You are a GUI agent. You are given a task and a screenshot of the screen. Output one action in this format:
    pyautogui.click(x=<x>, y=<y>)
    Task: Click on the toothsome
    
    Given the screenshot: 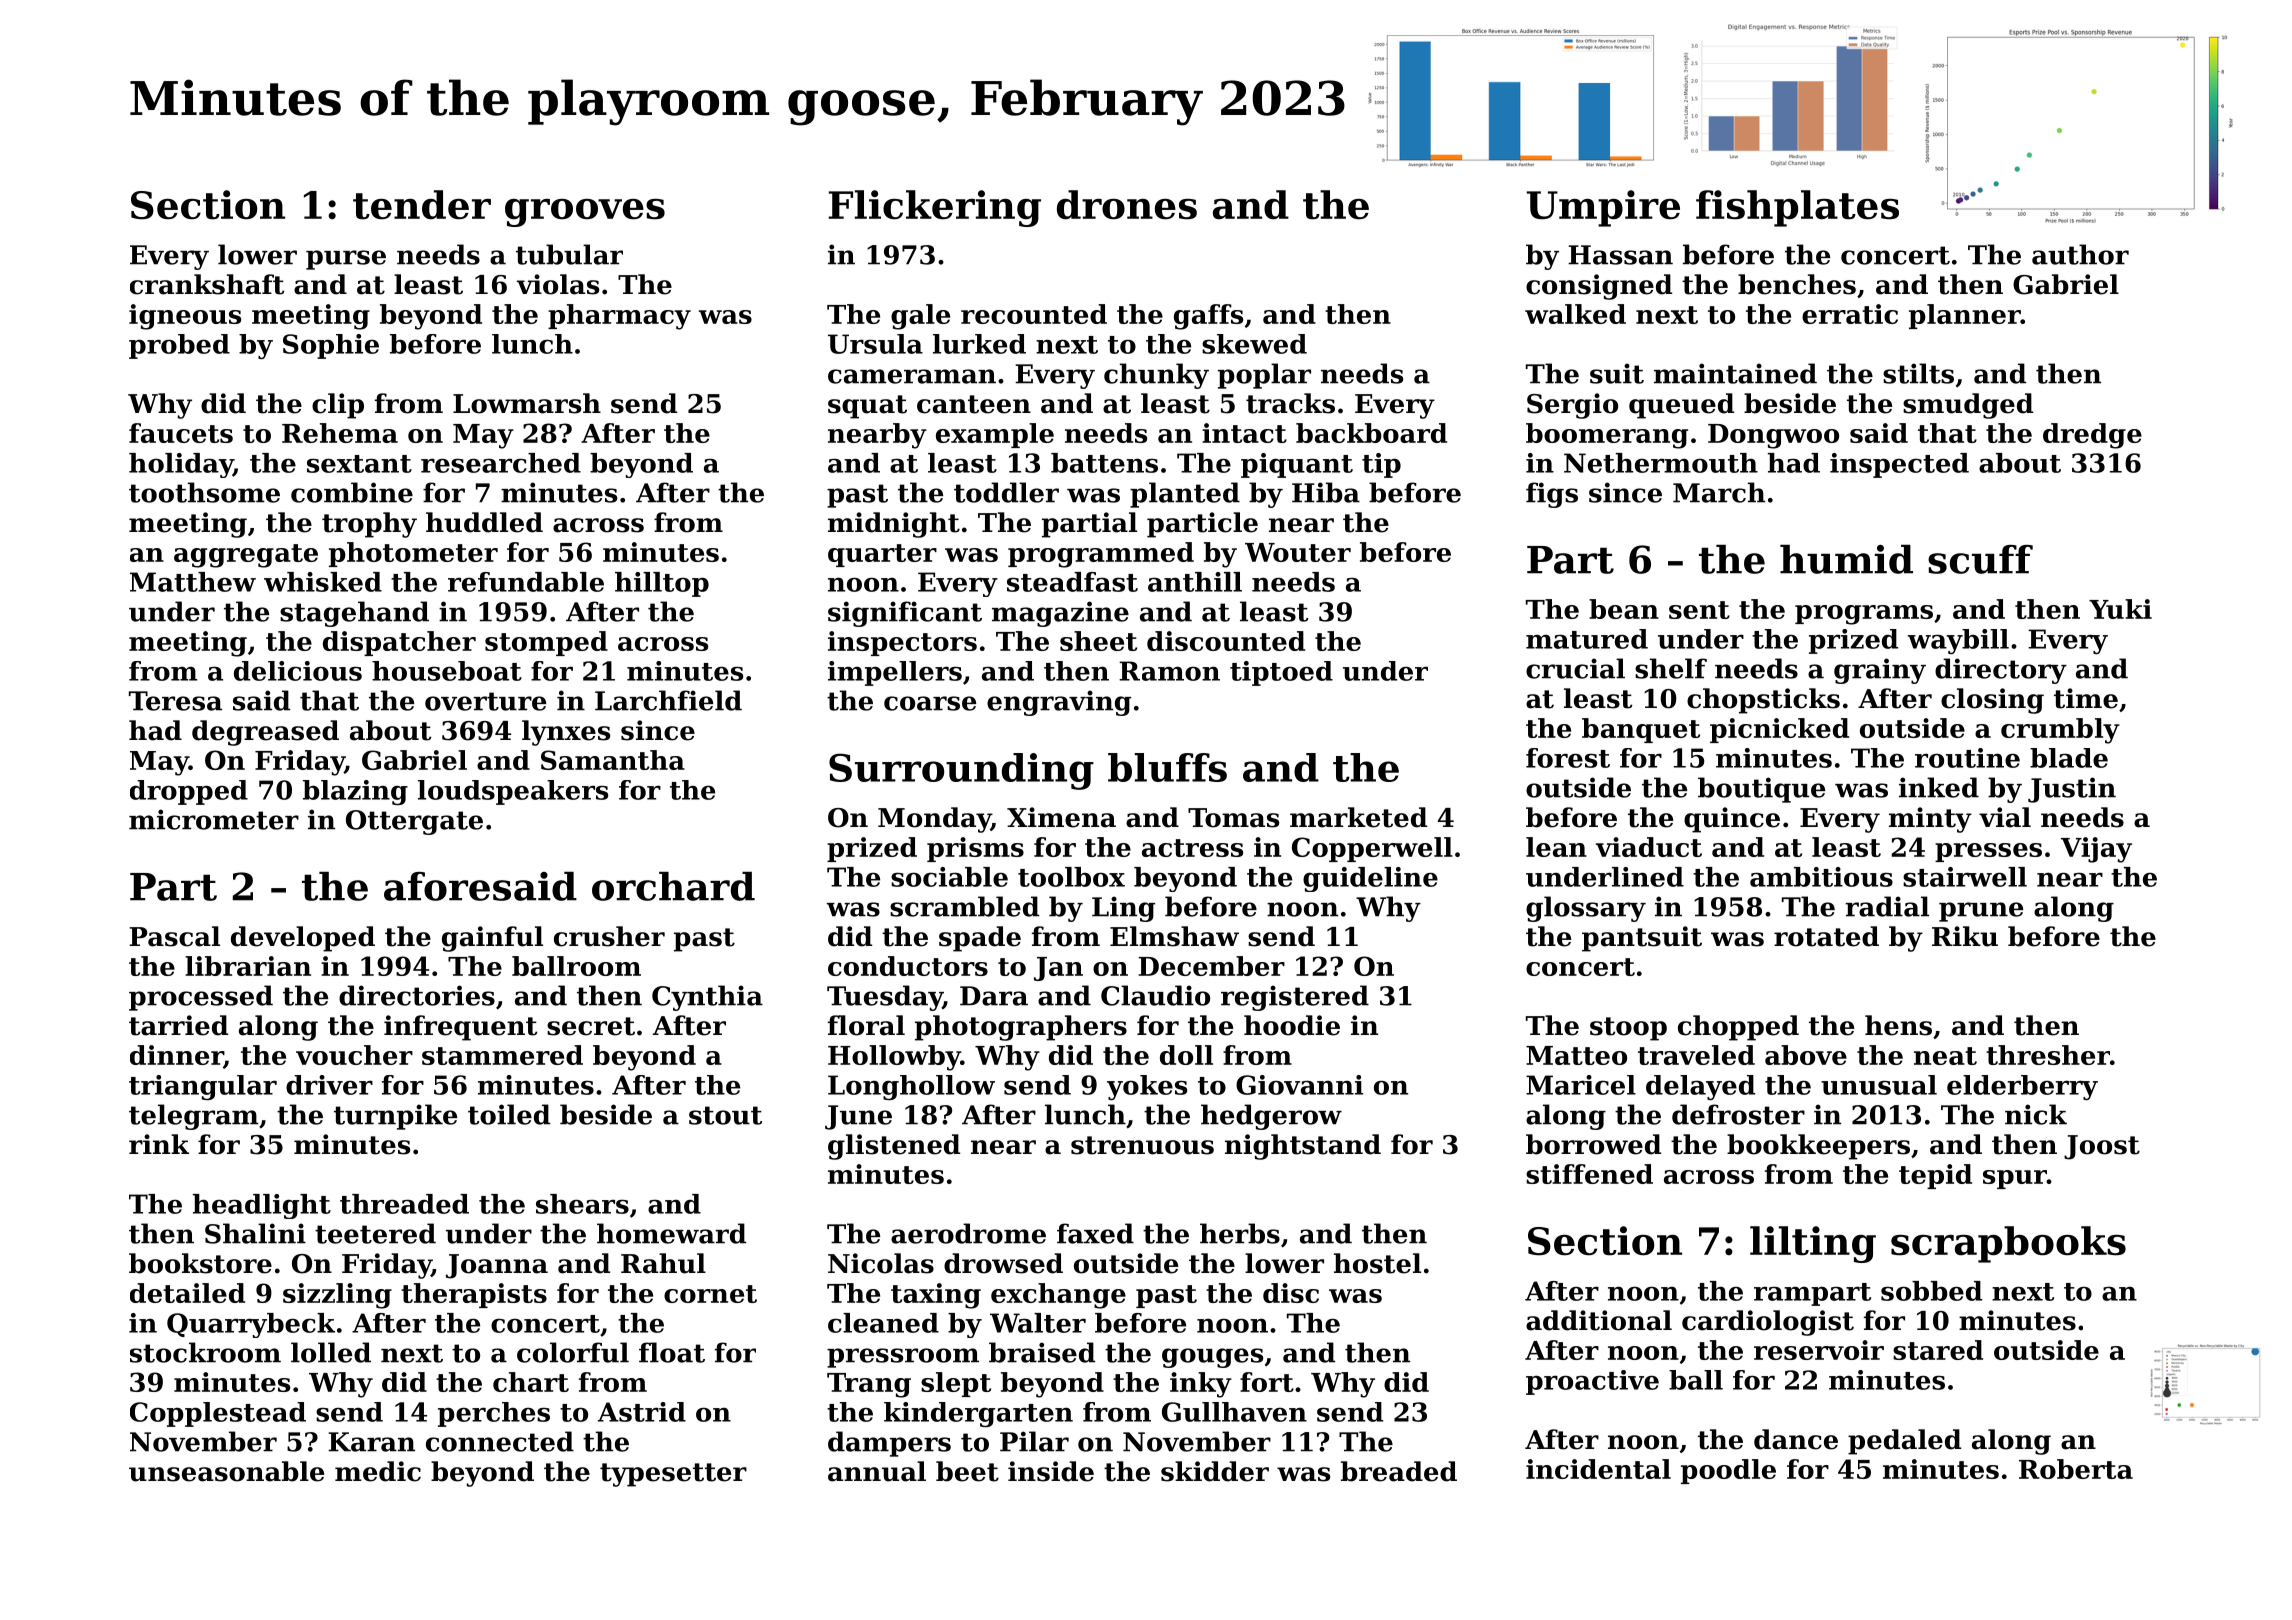 What is the action you would take?
    pyautogui.click(x=204, y=492)
